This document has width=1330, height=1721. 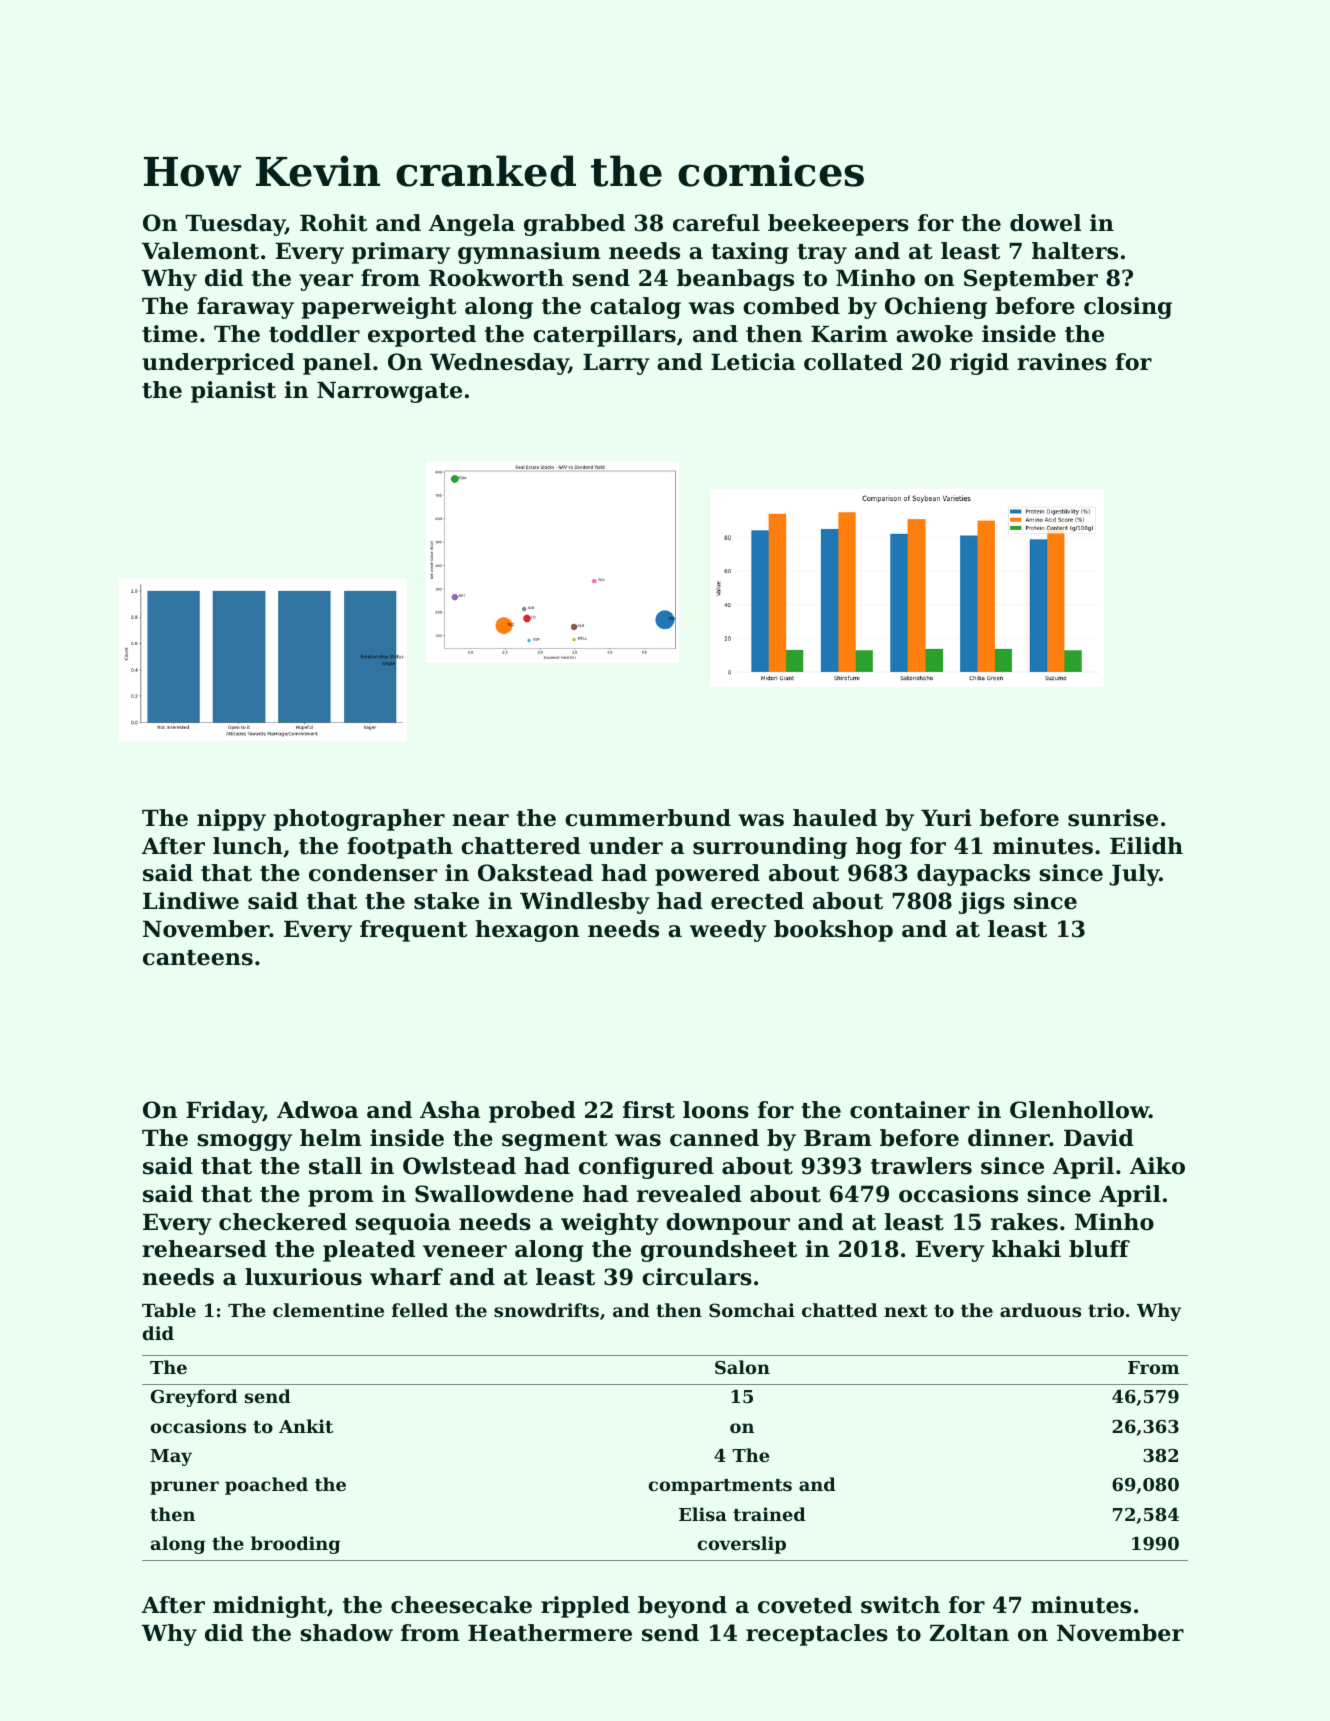 What do you see at coordinates (233, 392) in the document?
I see `pianist` at bounding box center [233, 392].
